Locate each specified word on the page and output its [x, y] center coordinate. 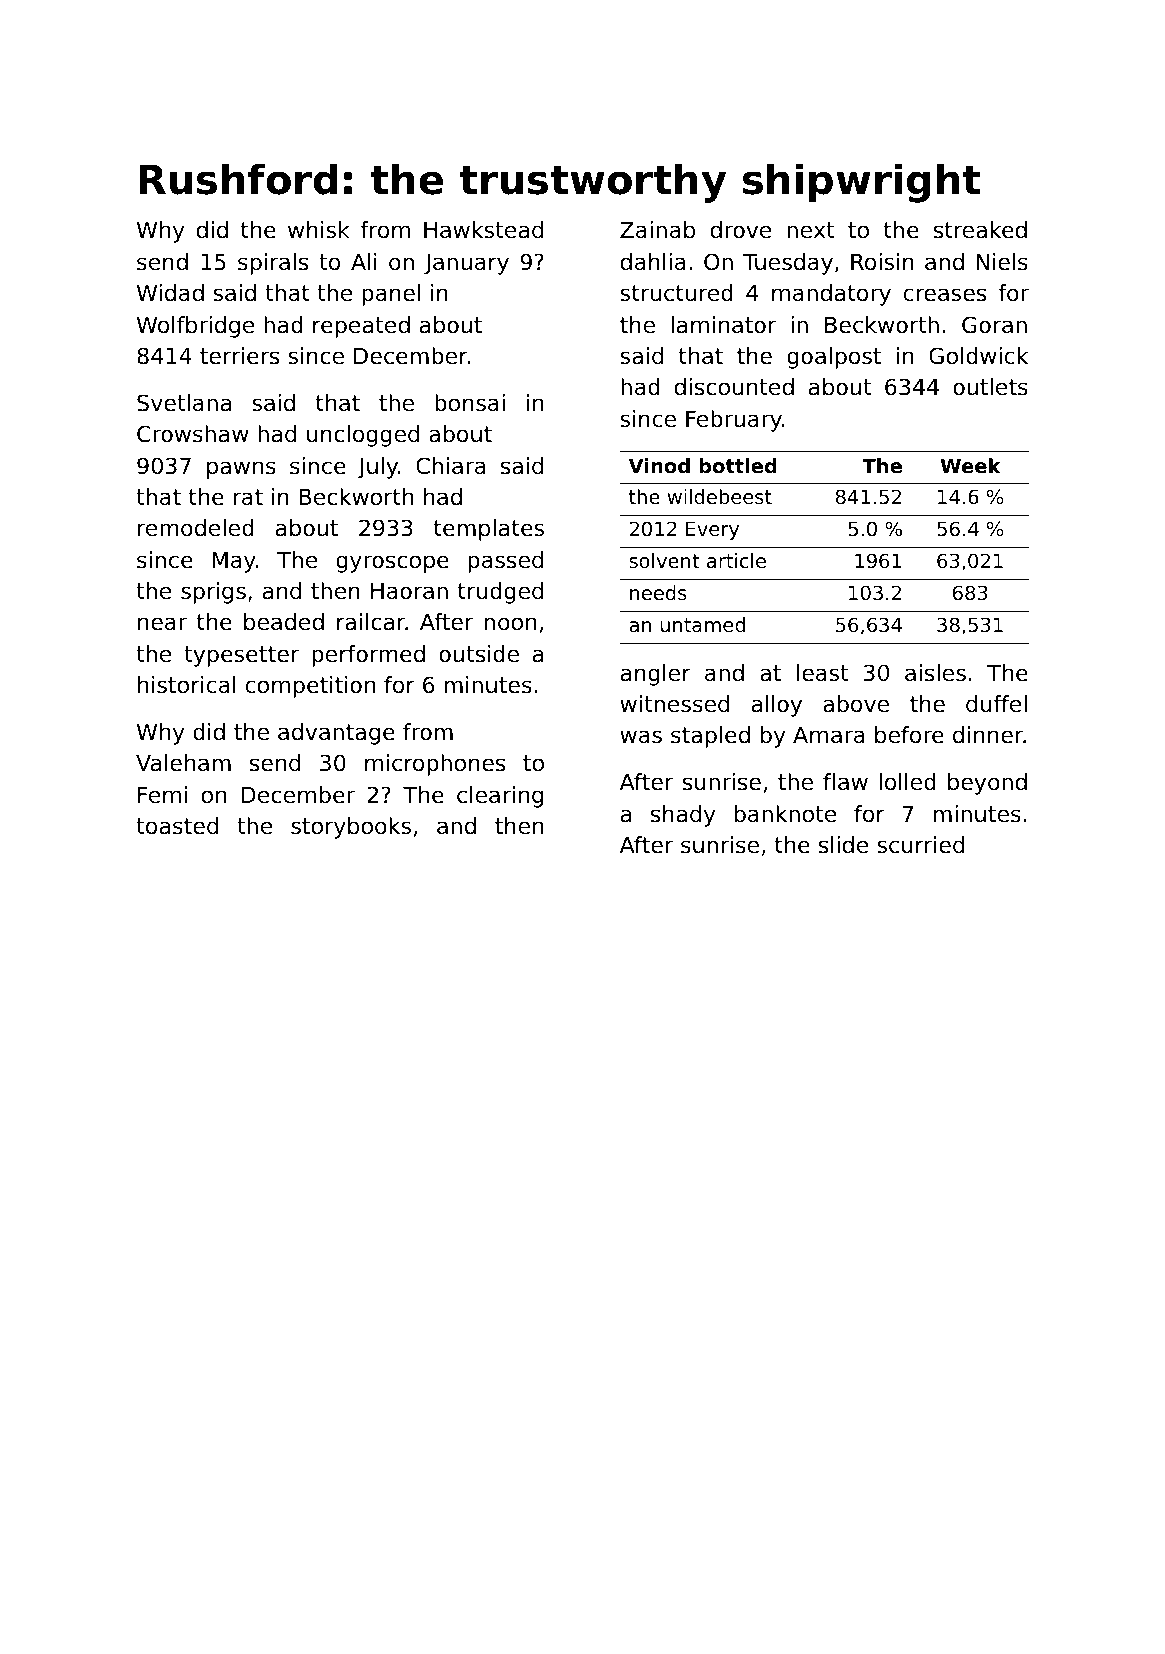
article [736, 561]
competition [310, 687]
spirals [273, 264]
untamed [702, 625]
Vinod [659, 466]
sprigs [213, 593]
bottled [738, 466]
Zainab [657, 230]
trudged [500, 593]
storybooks [351, 828]
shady [683, 816]
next [810, 230]
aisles [935, 673]
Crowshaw [193, 434]
